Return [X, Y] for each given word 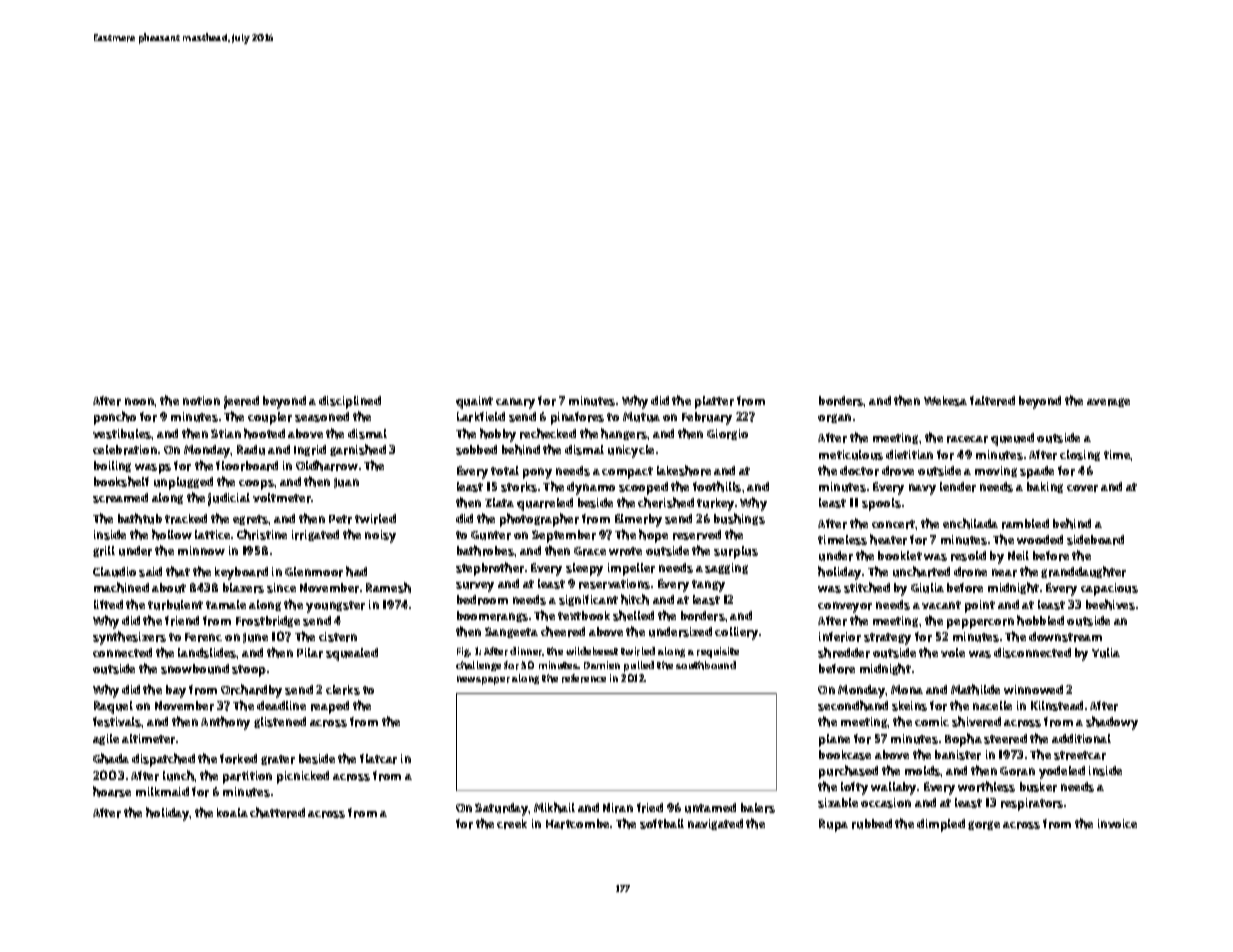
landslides [207, 653]
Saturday [502, 809]
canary [515, 403]
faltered [992, 401]
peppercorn [980, 623]
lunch [179, 775]
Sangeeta [511, 632]
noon [140, 401]
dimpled [941, 825]
